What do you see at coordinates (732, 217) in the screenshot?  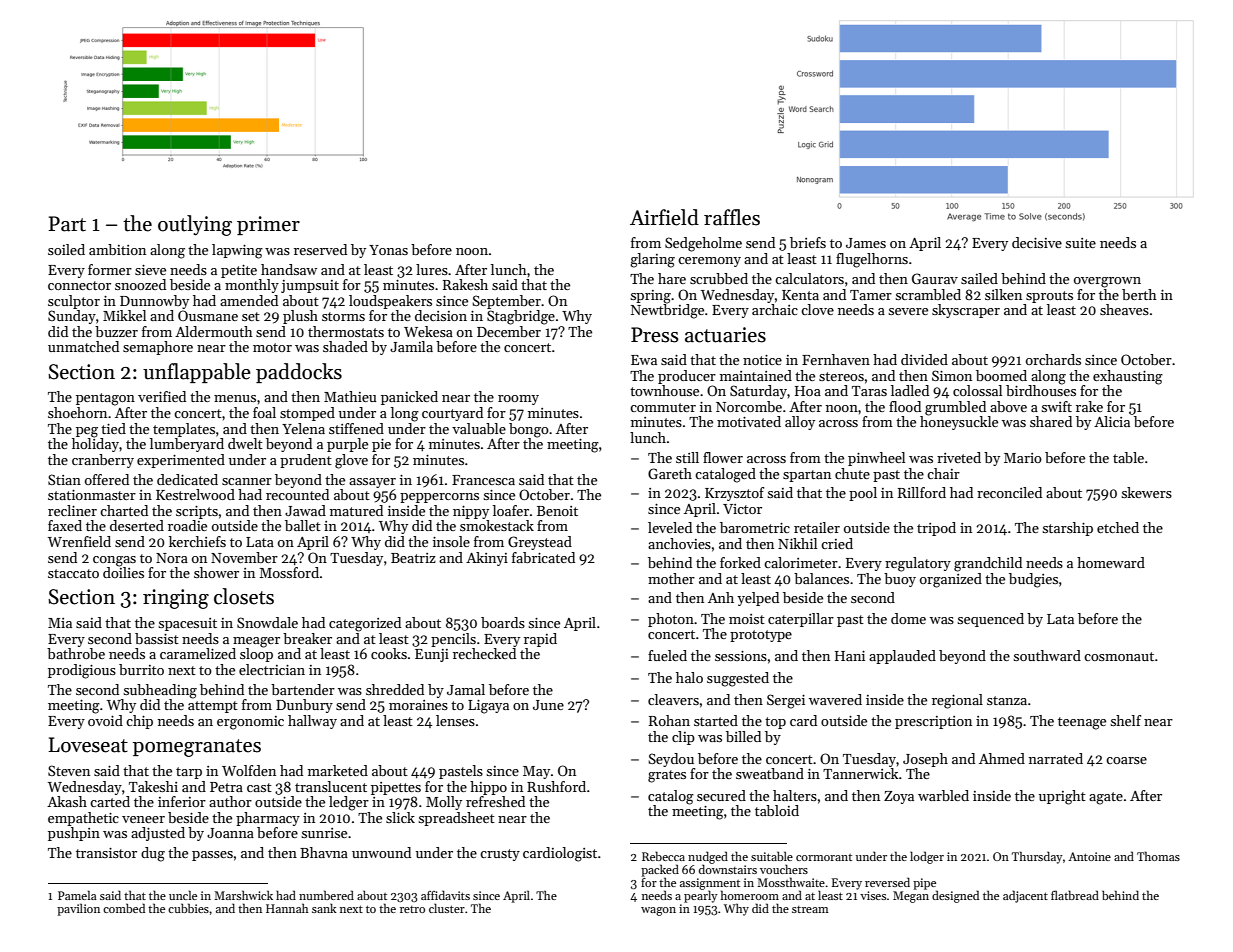 I see `raffles` at bounding box center [732, 217].
